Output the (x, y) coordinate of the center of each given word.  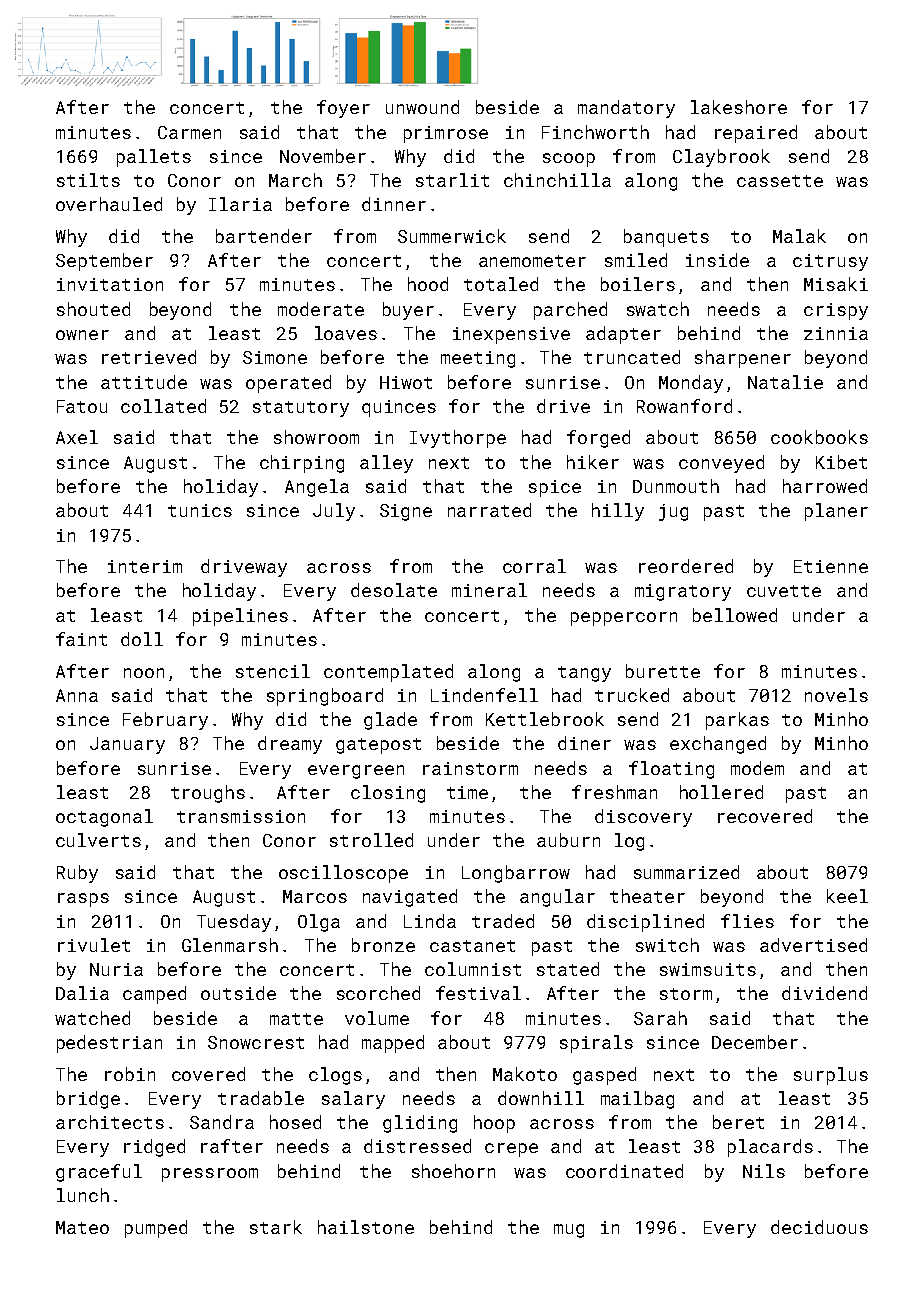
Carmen (189, 132)
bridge (88, 1100)
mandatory (626, 109)
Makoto (525, 1074)
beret (738, 1122)
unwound (422, 107)
